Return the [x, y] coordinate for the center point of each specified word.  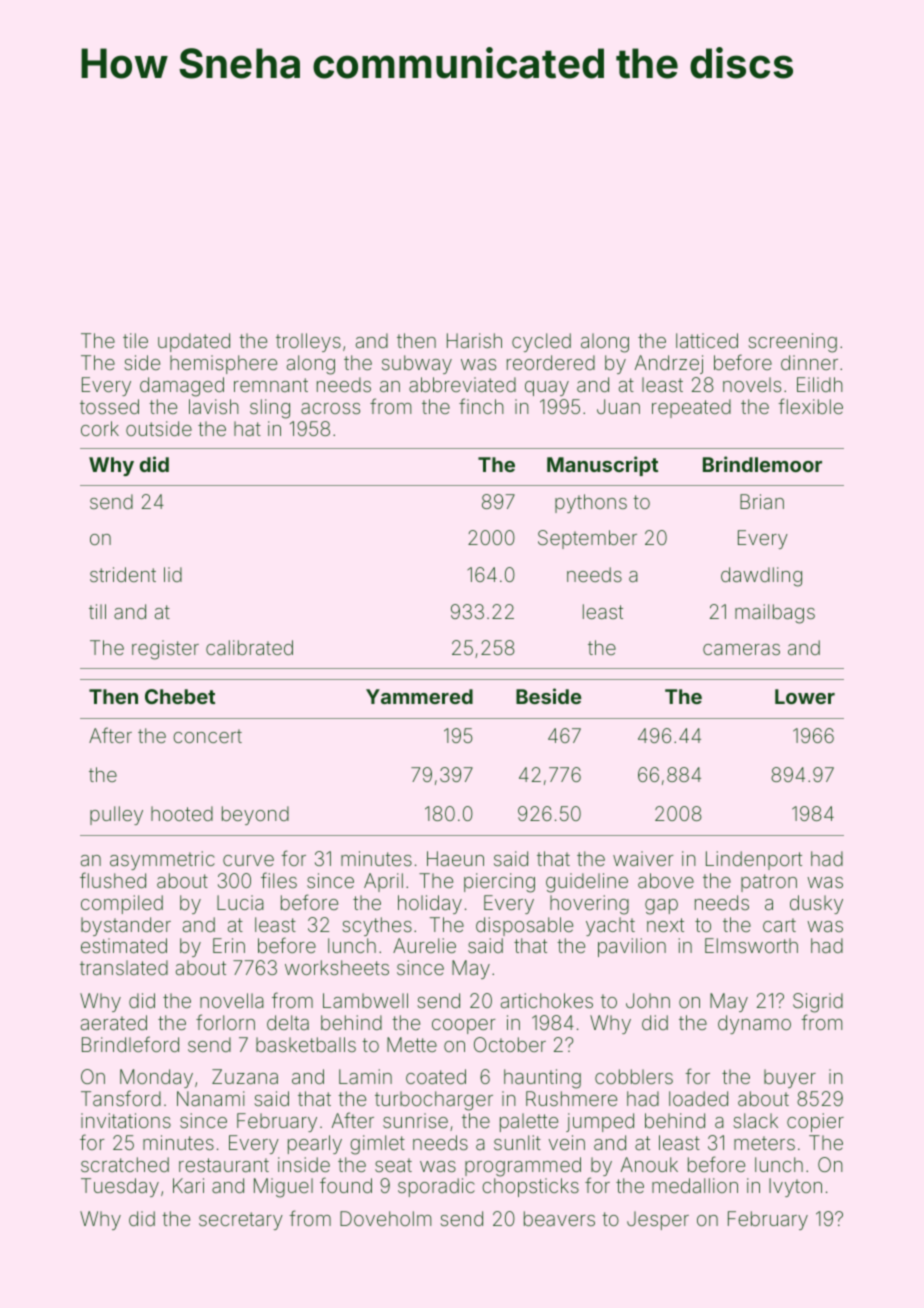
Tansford [121, 1098]
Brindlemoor [762, 464]
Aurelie [424, 945]
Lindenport [754, 860]
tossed [109, 406]
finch [481, 406]
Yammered [419, 696]
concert [207, 736]
